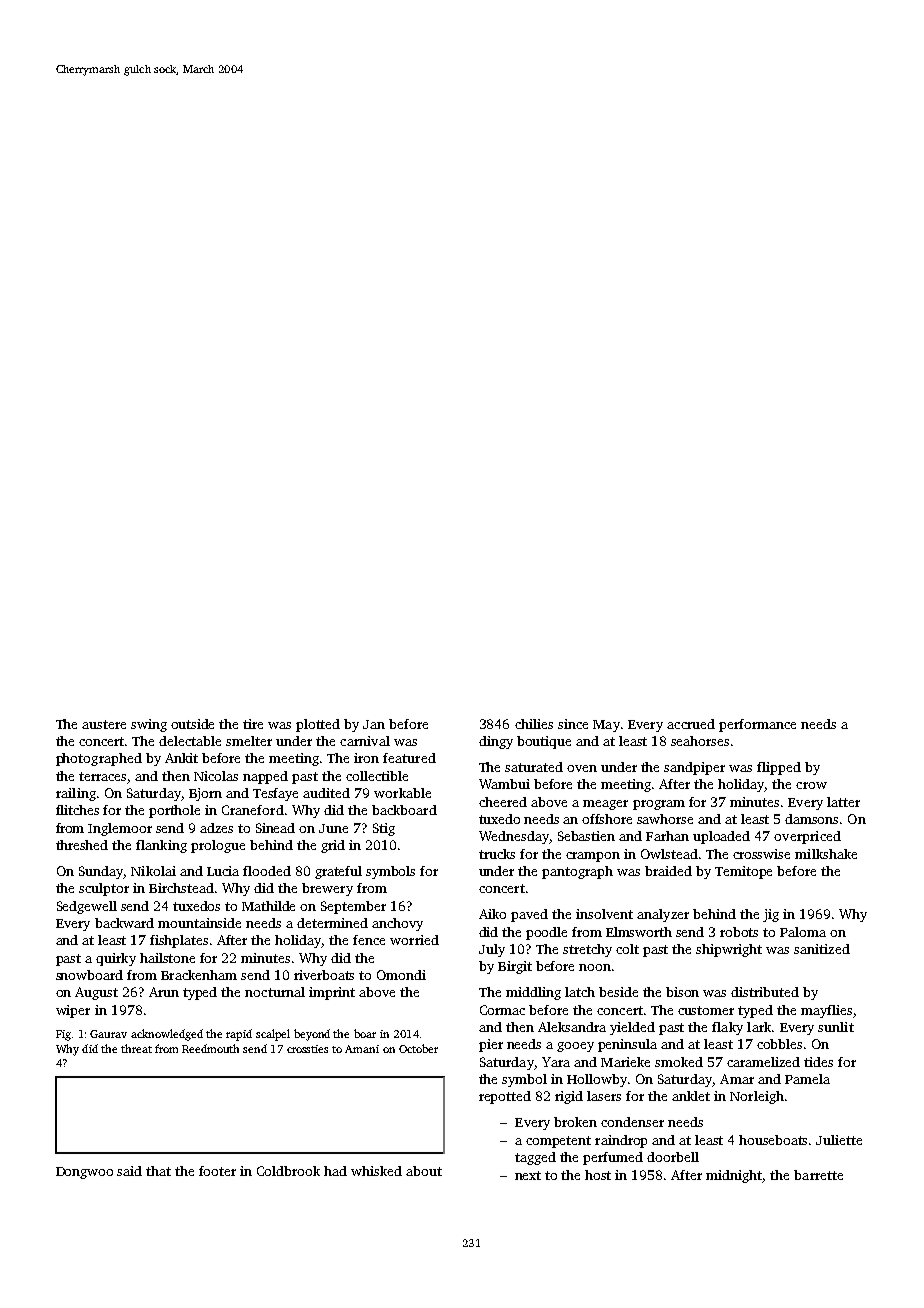 This page has width=924, height=1308. I want to click on Jan, so click(374, 724).
